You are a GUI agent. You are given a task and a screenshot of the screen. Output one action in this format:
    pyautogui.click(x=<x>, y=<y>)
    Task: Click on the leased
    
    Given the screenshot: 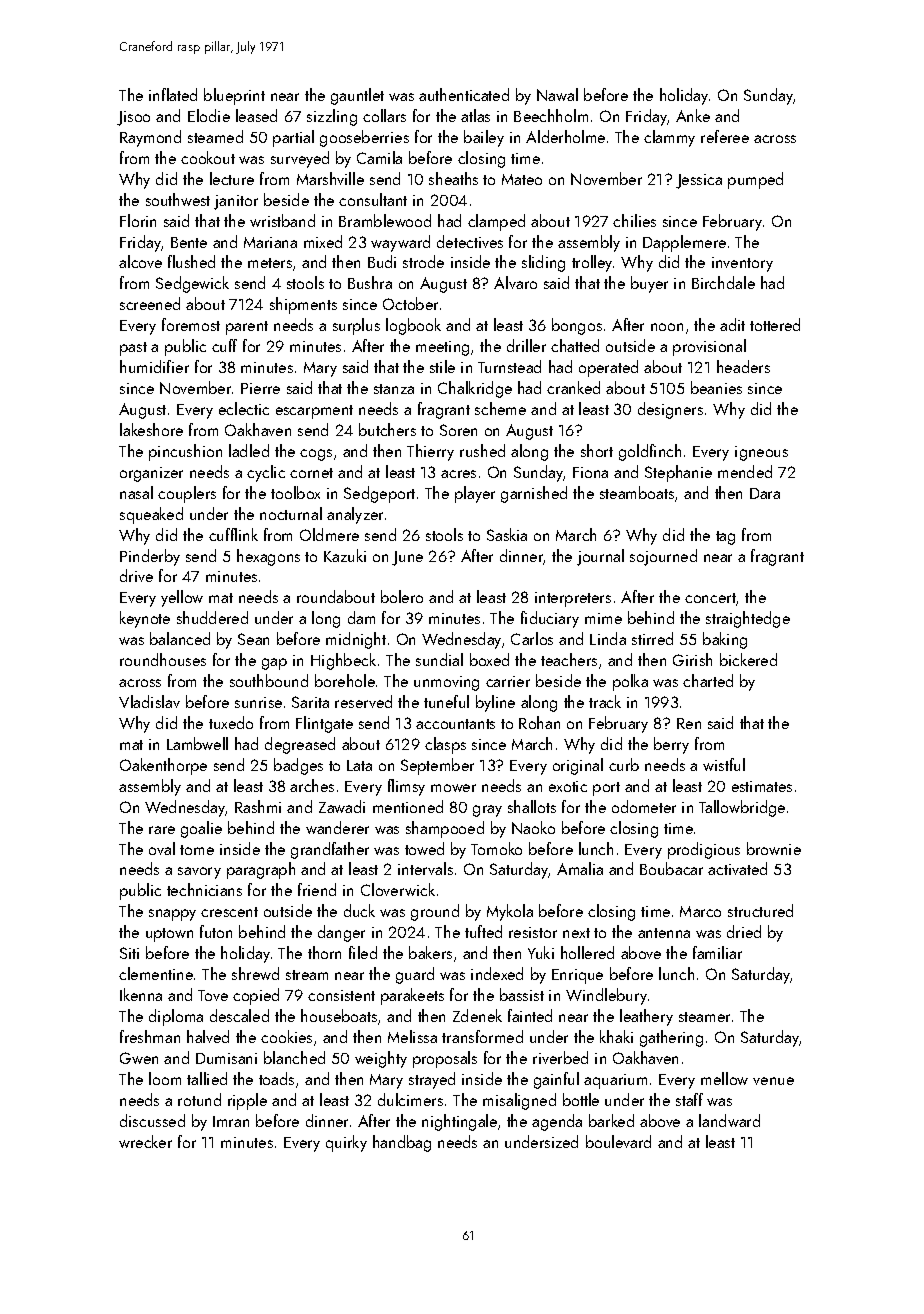 What is the action you would take?
    pyautogui.click(x=256, y=115)
